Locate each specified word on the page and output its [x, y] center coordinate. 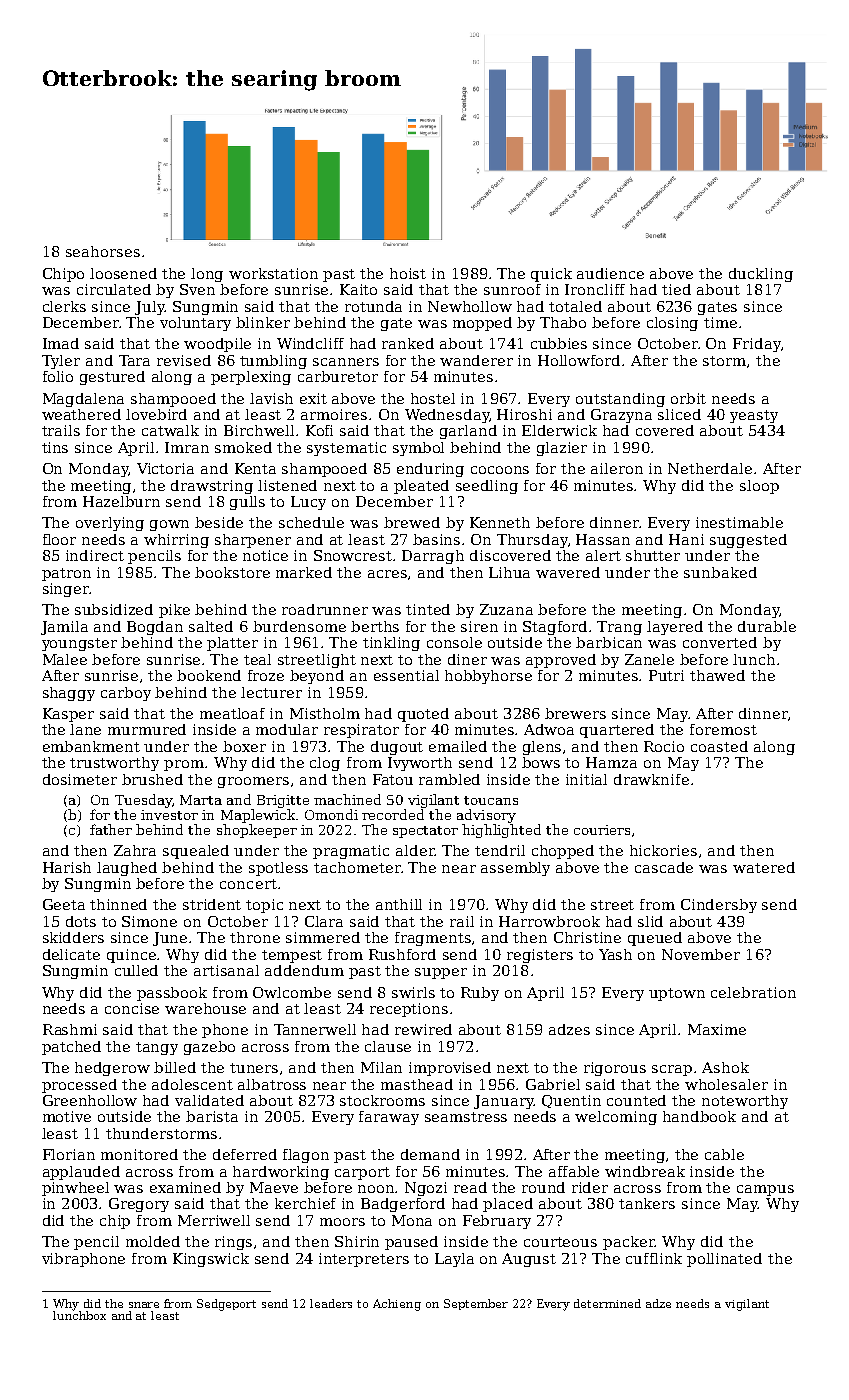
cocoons [500, 470]
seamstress [466, 1117]
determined [607, 1303]
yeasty [754, 416]
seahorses [103, 251]
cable [724, 1154]
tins [55, 447]
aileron [617, 468]
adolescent [192, 1084]
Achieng [397, 1305]
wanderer [476, 360]
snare [144, 1305]
